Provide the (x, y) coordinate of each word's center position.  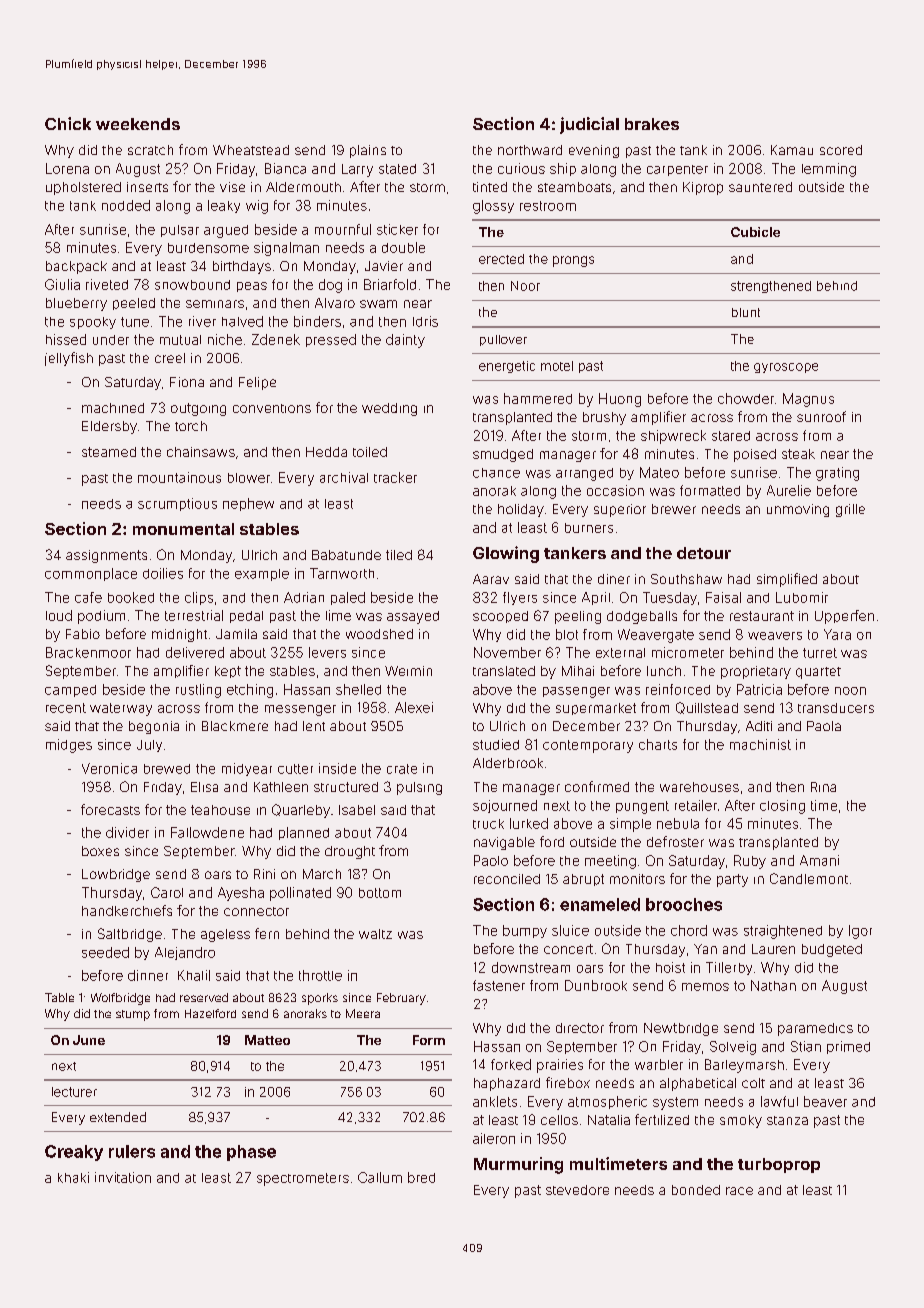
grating (837, 474)
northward (530, 150)
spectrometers (303, 1179)
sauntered (760, 187)
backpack (76, 267)
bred (421, 1177)
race (739, 1191)
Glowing (506, 554)
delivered (195, 652)
